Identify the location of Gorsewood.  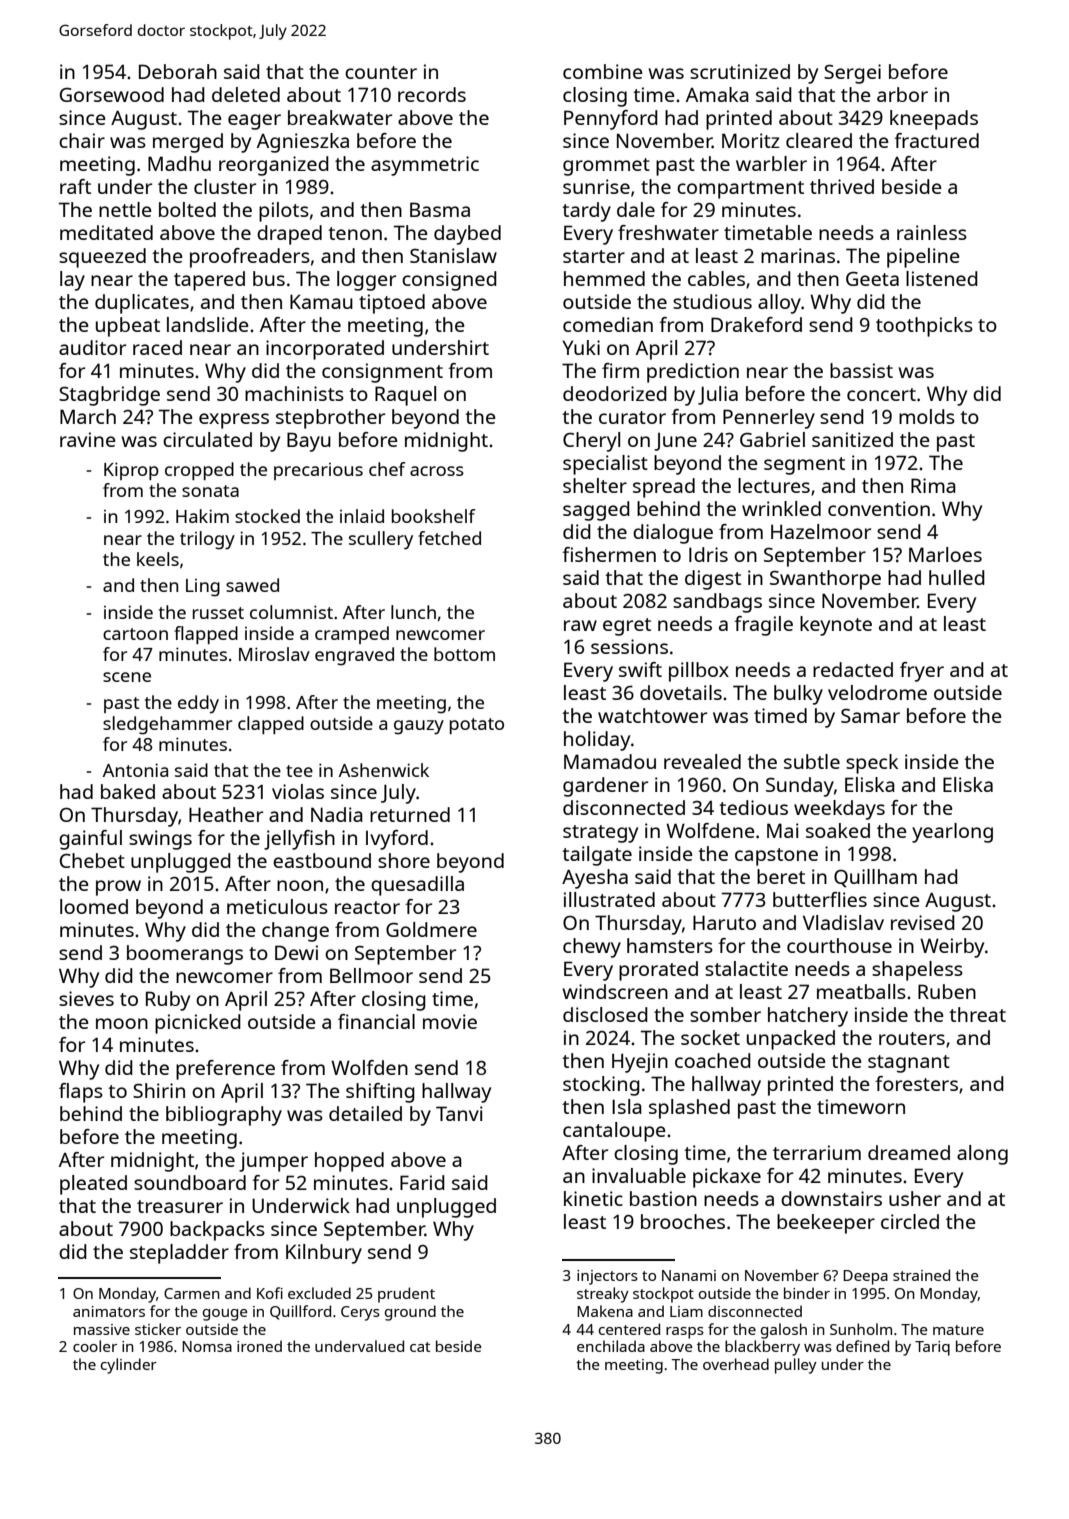
(112, 94).
